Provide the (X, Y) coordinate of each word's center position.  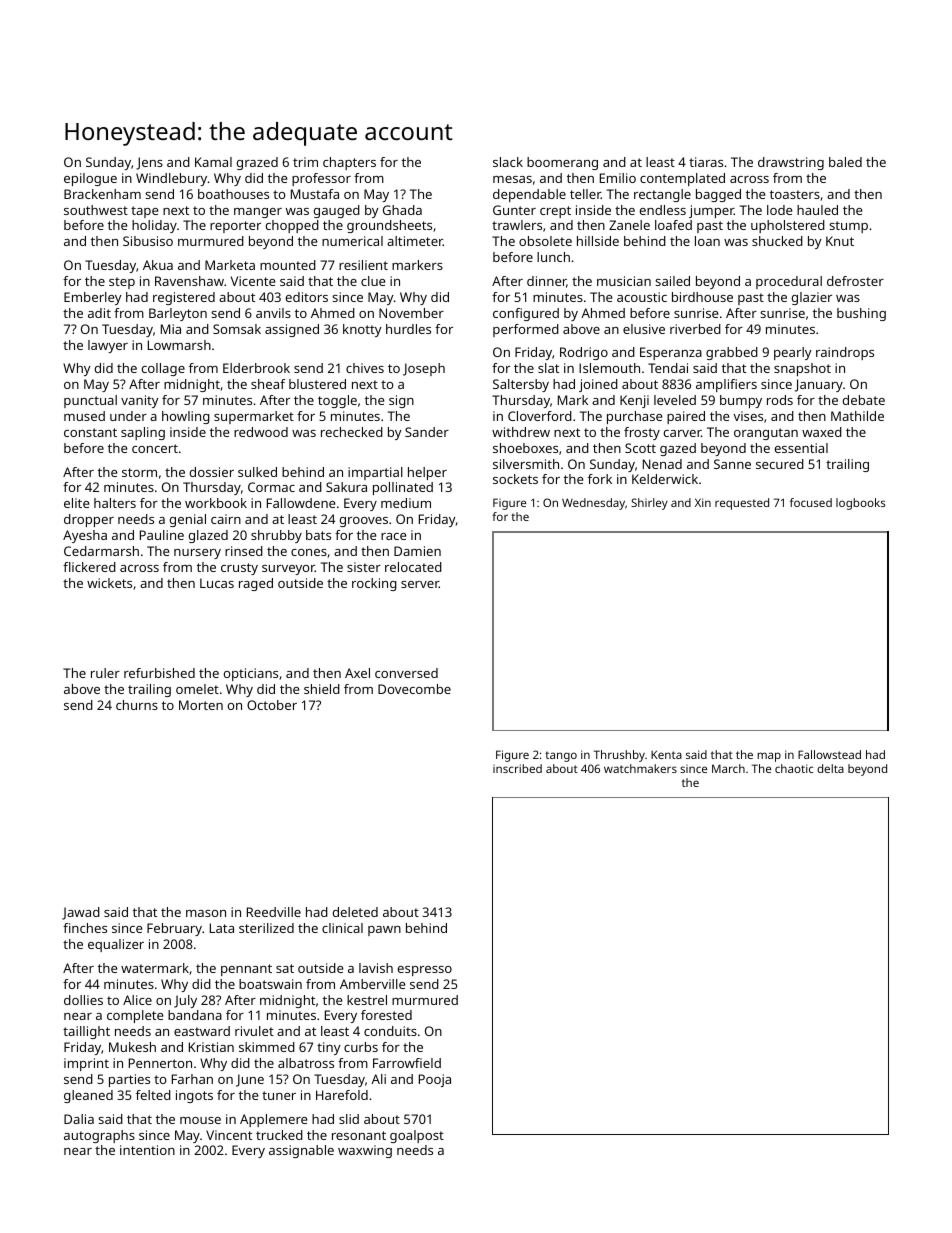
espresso (425, 971)
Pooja (435, 1080)
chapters (349, 163)
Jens (149, 163)
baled (845, 162)
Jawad (81, 913)
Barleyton (178, 314)
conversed (406, 673)
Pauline (162, 535)
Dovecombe (414, 689)
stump (848, 227)
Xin (703, 502)
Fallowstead (829, 754)
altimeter (415, 241)
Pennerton (160, 1063)
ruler (105, 673)
